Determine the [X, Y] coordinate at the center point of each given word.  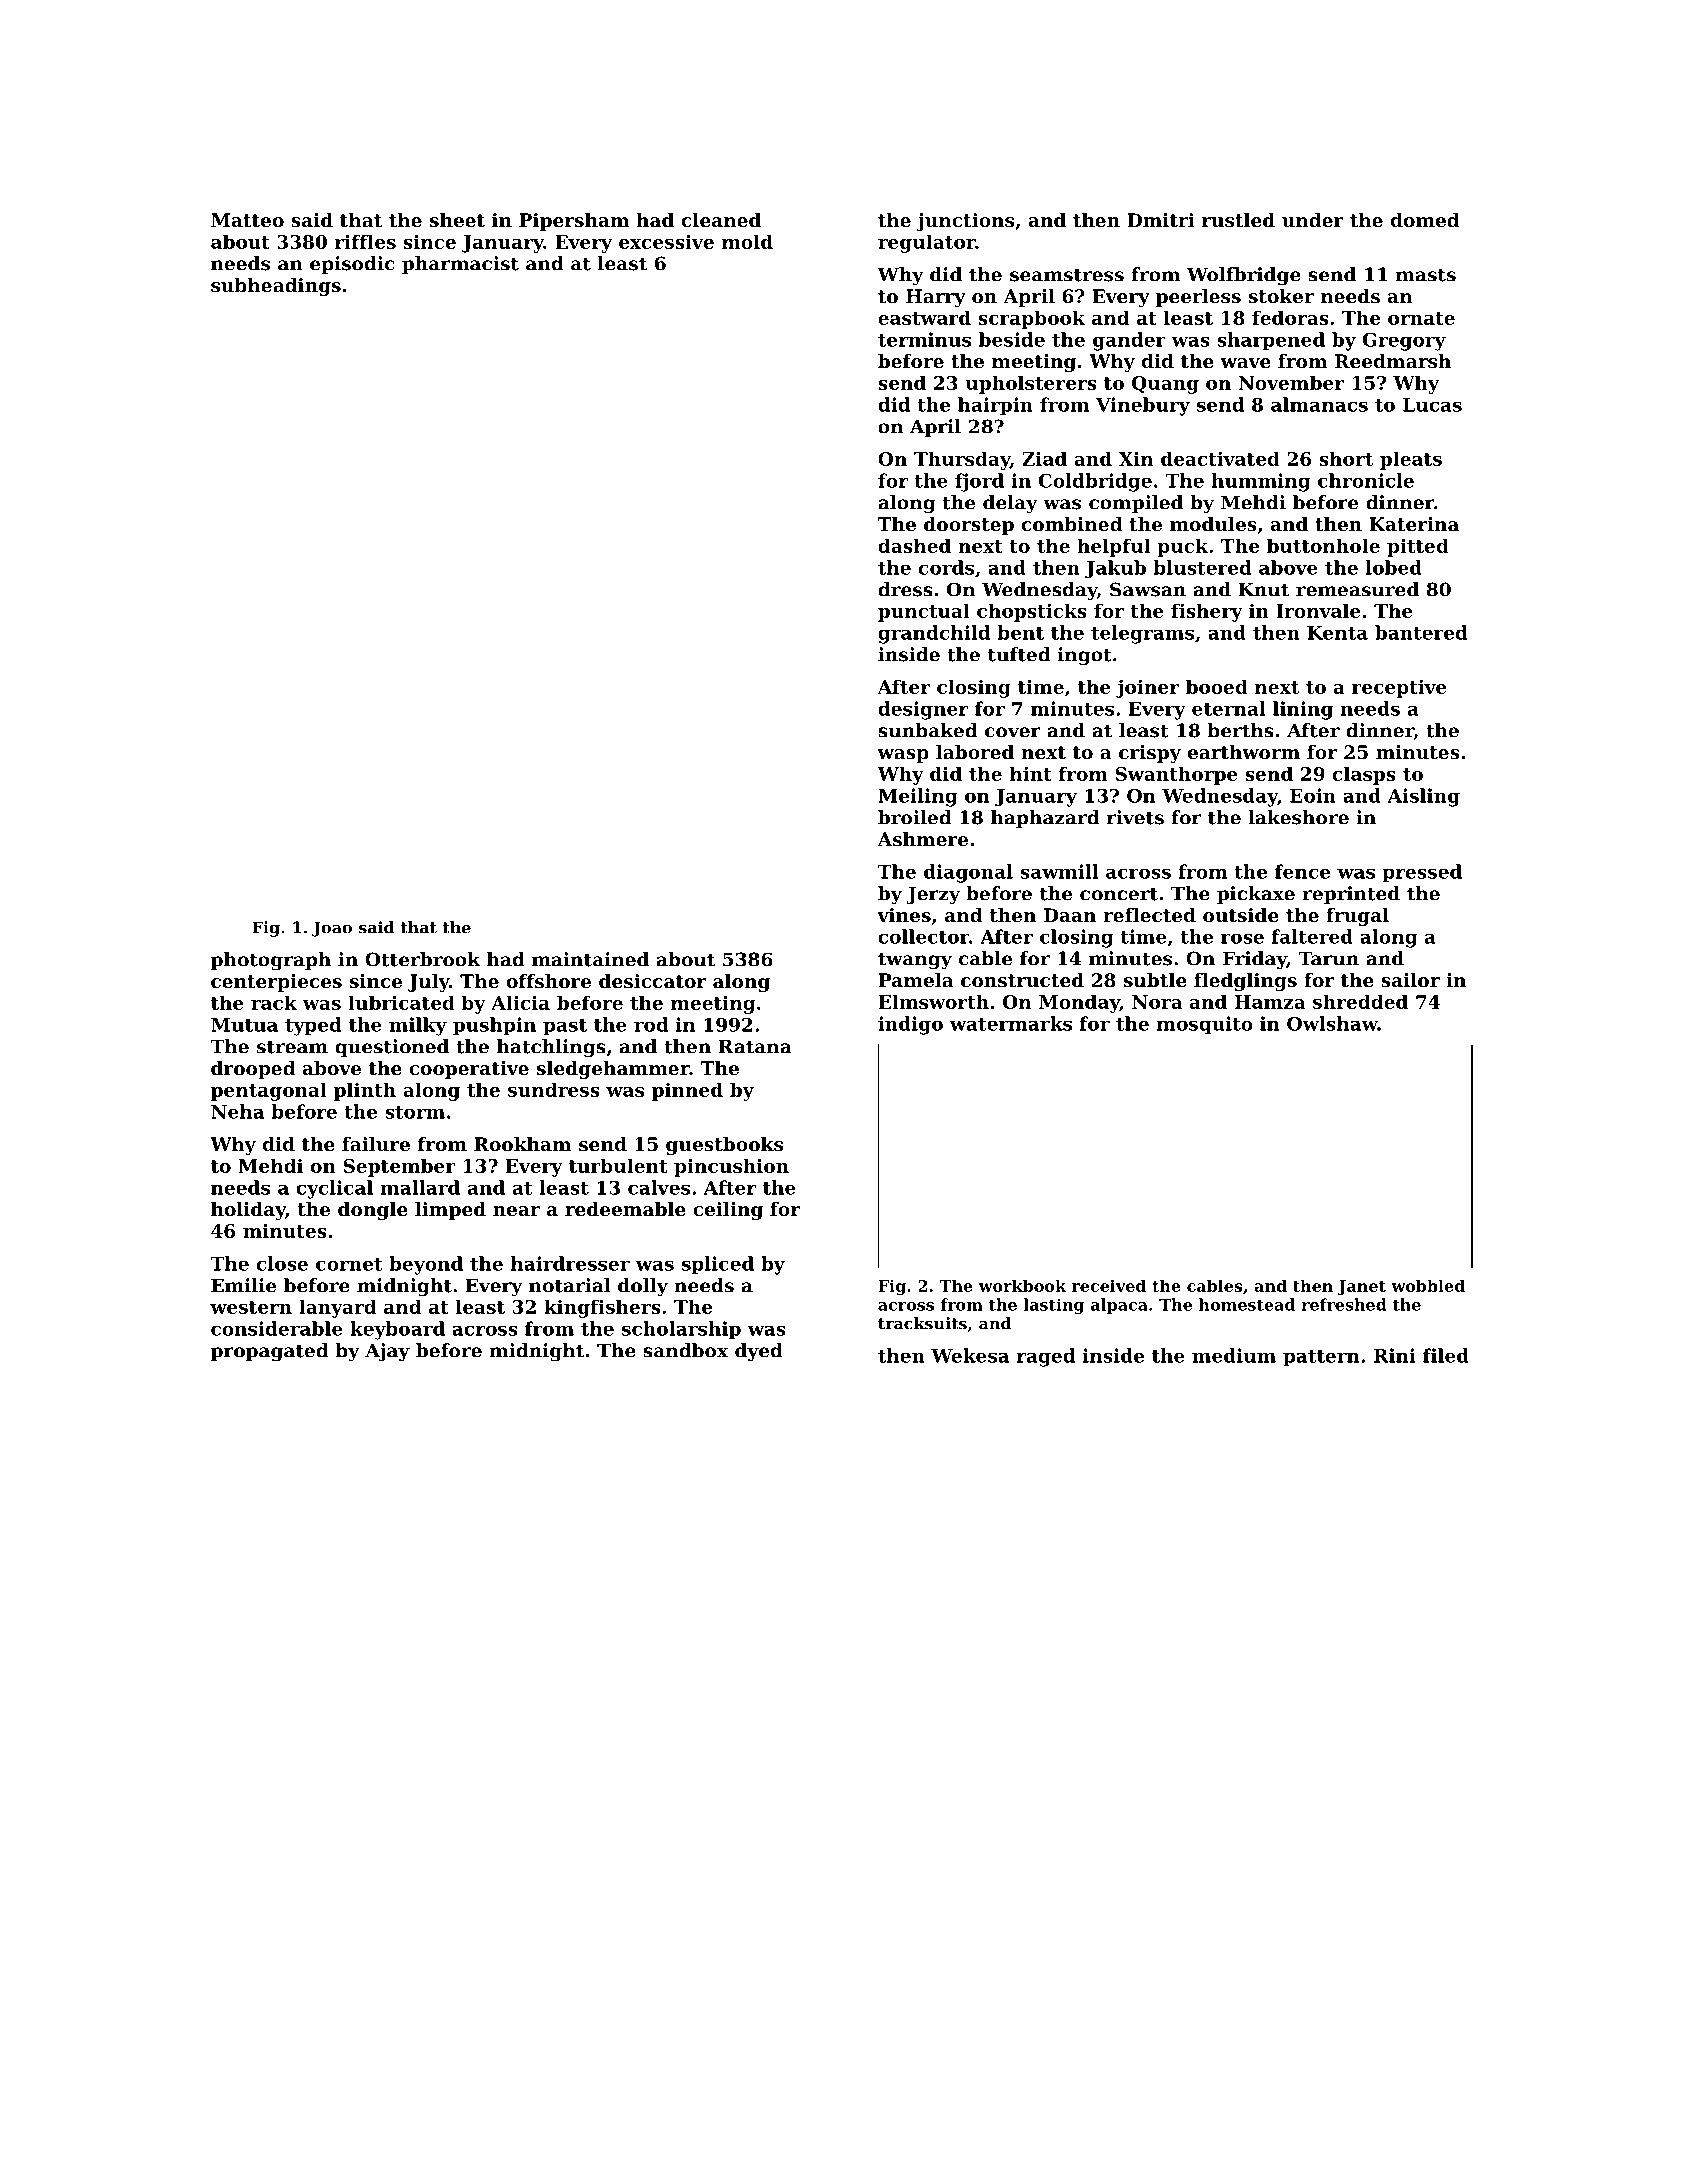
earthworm [1244, 752]
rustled [1238, 220]
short [1346, 458]
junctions [965, 222]
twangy [915, 961]
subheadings [276, 287]
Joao [332, 929]
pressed [1422, 873]
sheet [457, 220]
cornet [349, 1264]
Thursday [962, 460]
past [565, 1027]
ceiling [728, 1211]
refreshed [1344, 1304]
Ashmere [922, 839]
